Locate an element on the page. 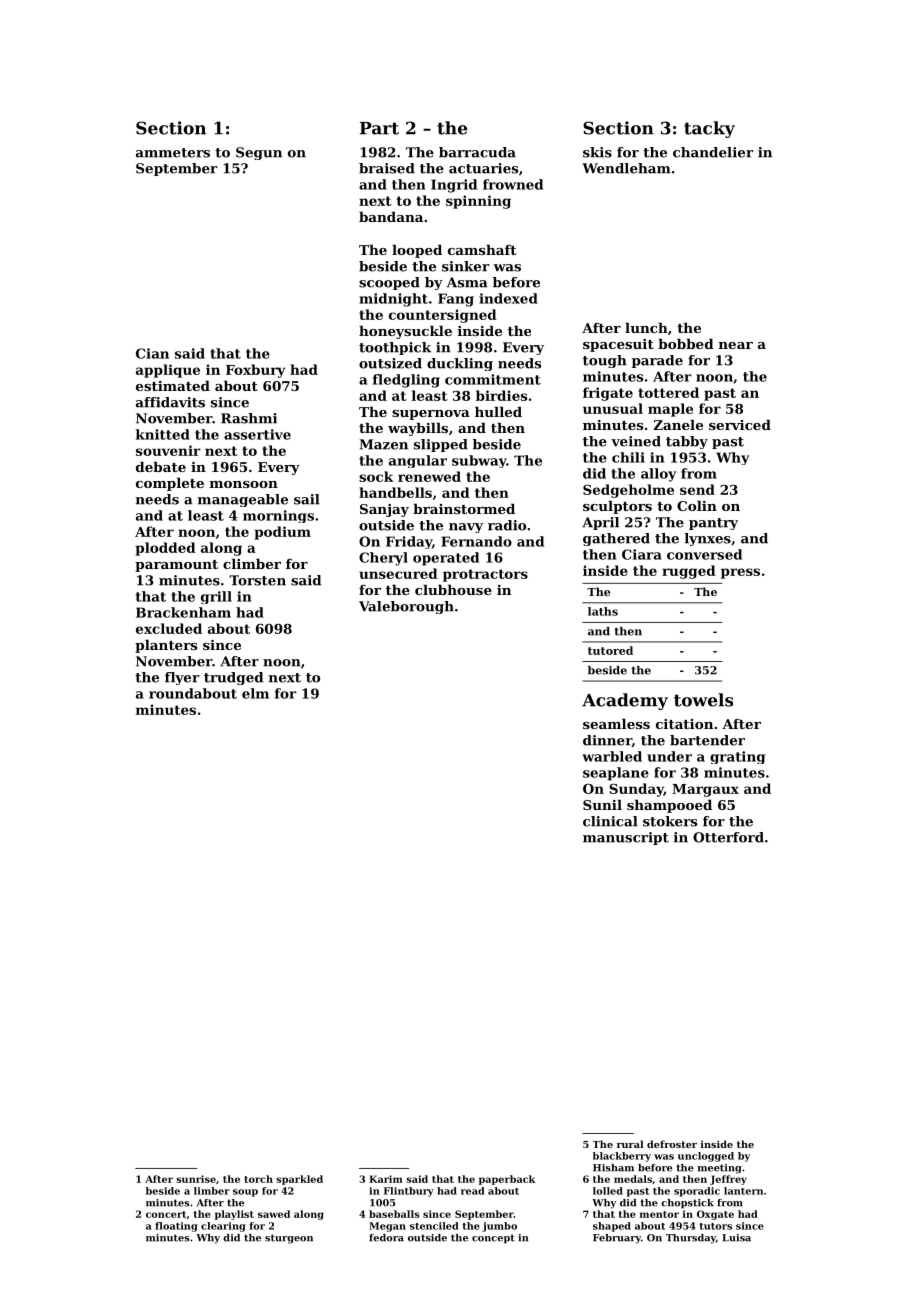 The image size is (908, 1316). barracuda is located at coordinates (477, 152).
